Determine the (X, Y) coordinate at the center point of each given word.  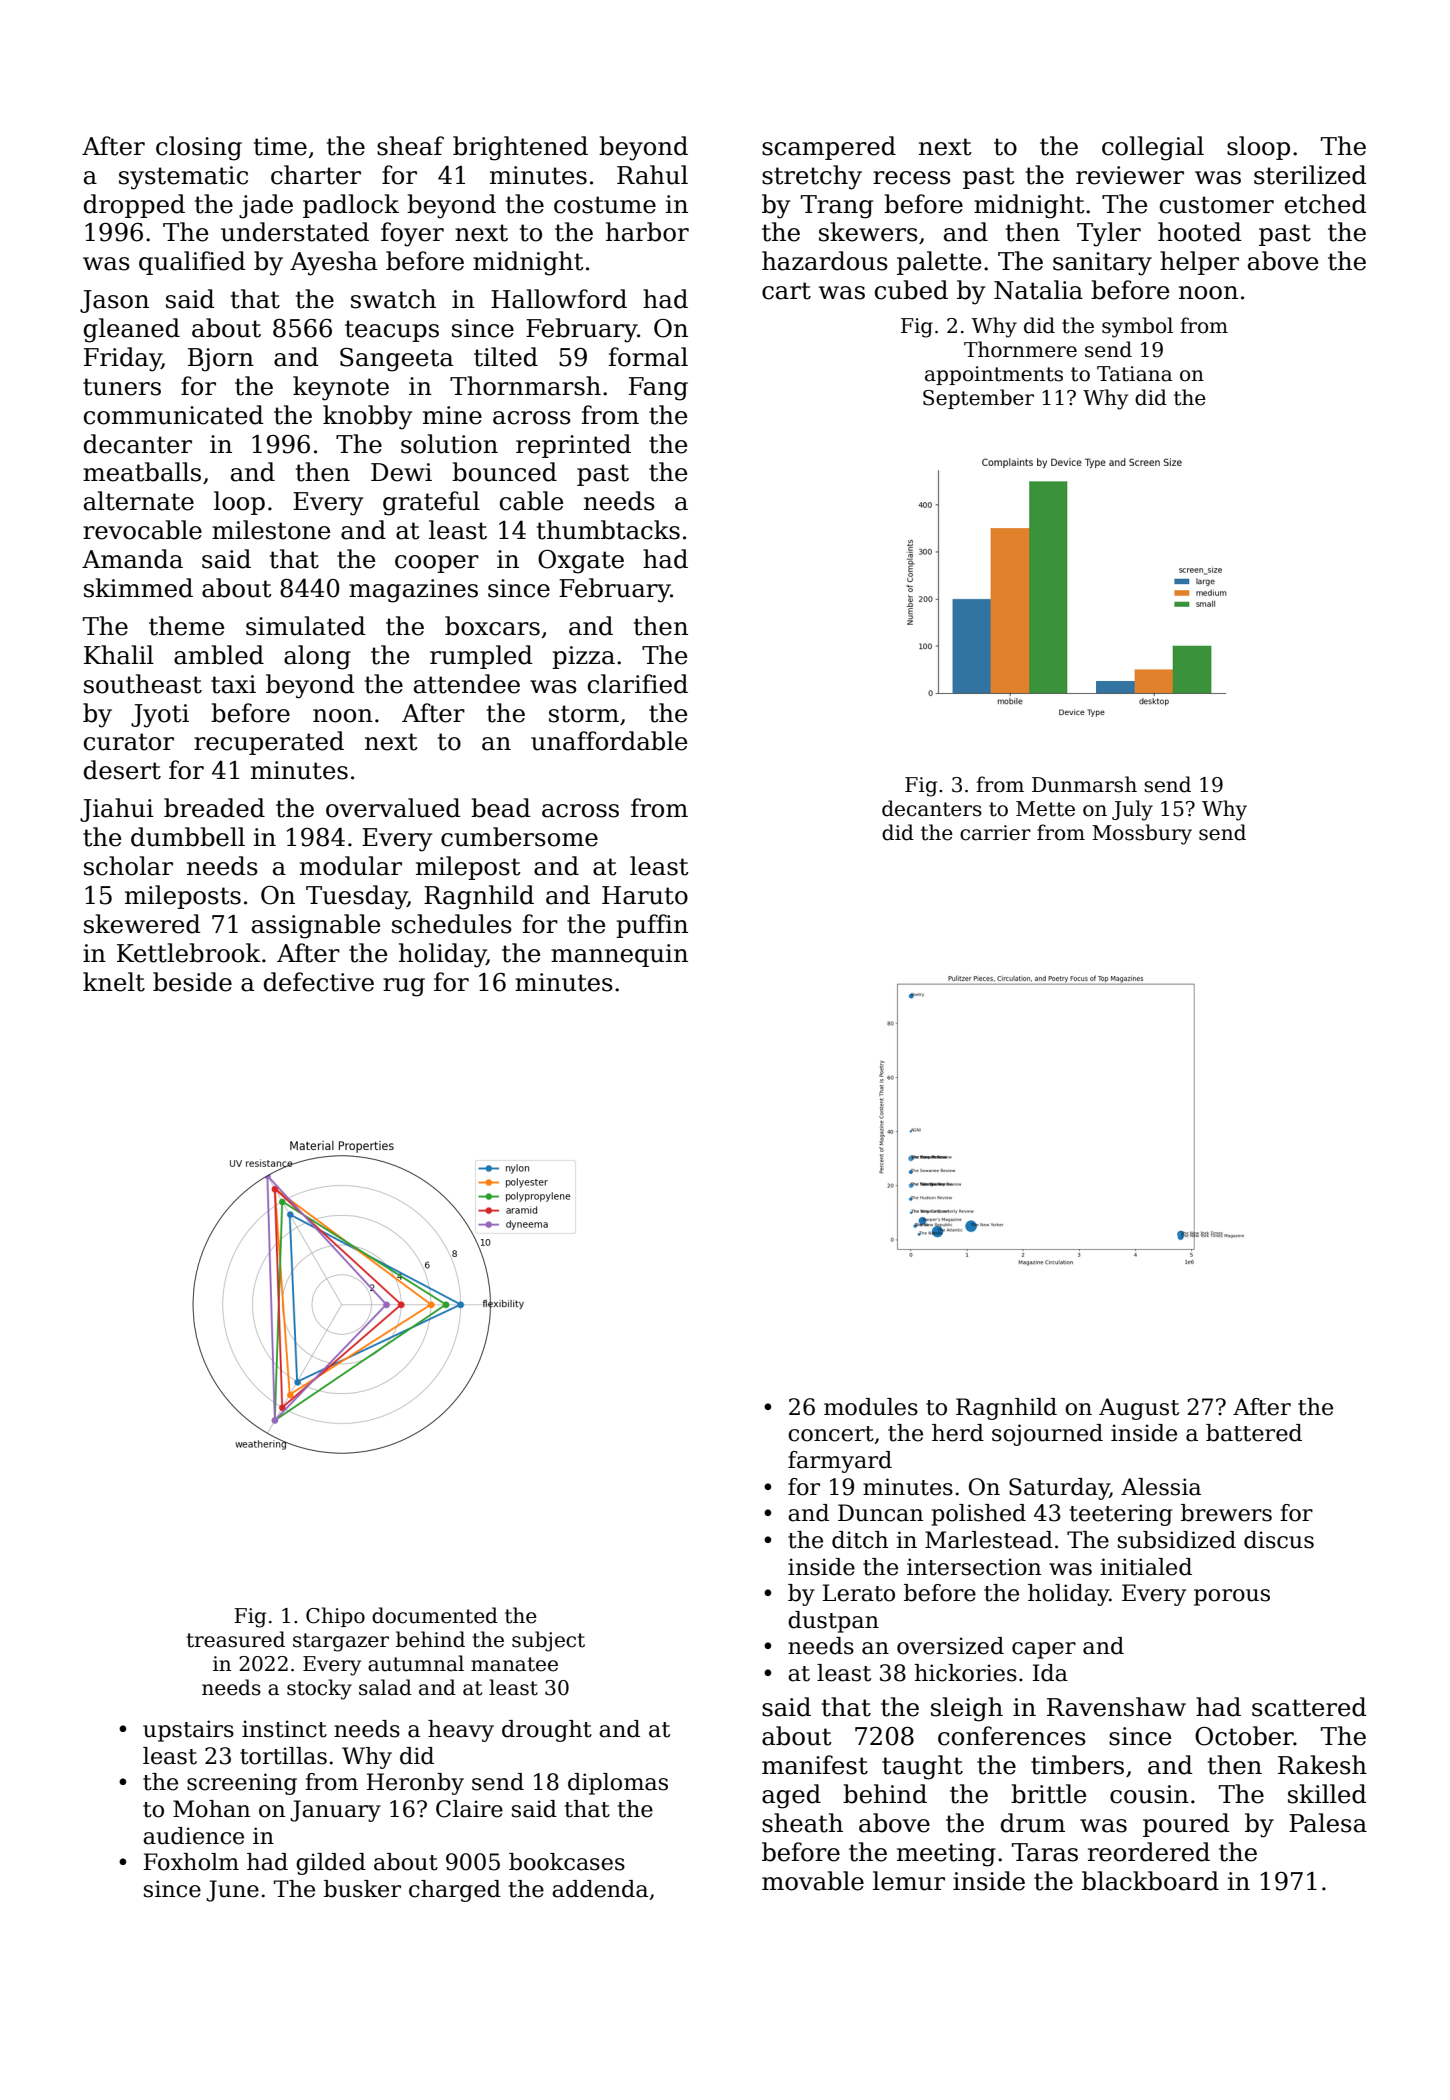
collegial (1153, 148)
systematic (183, 178)
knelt (114, 982)
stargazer (341, 1642)
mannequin (619, 955)
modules (871, 1407)
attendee (467, 684)
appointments (994, 375)
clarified (638, 684)
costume (605, 205)
